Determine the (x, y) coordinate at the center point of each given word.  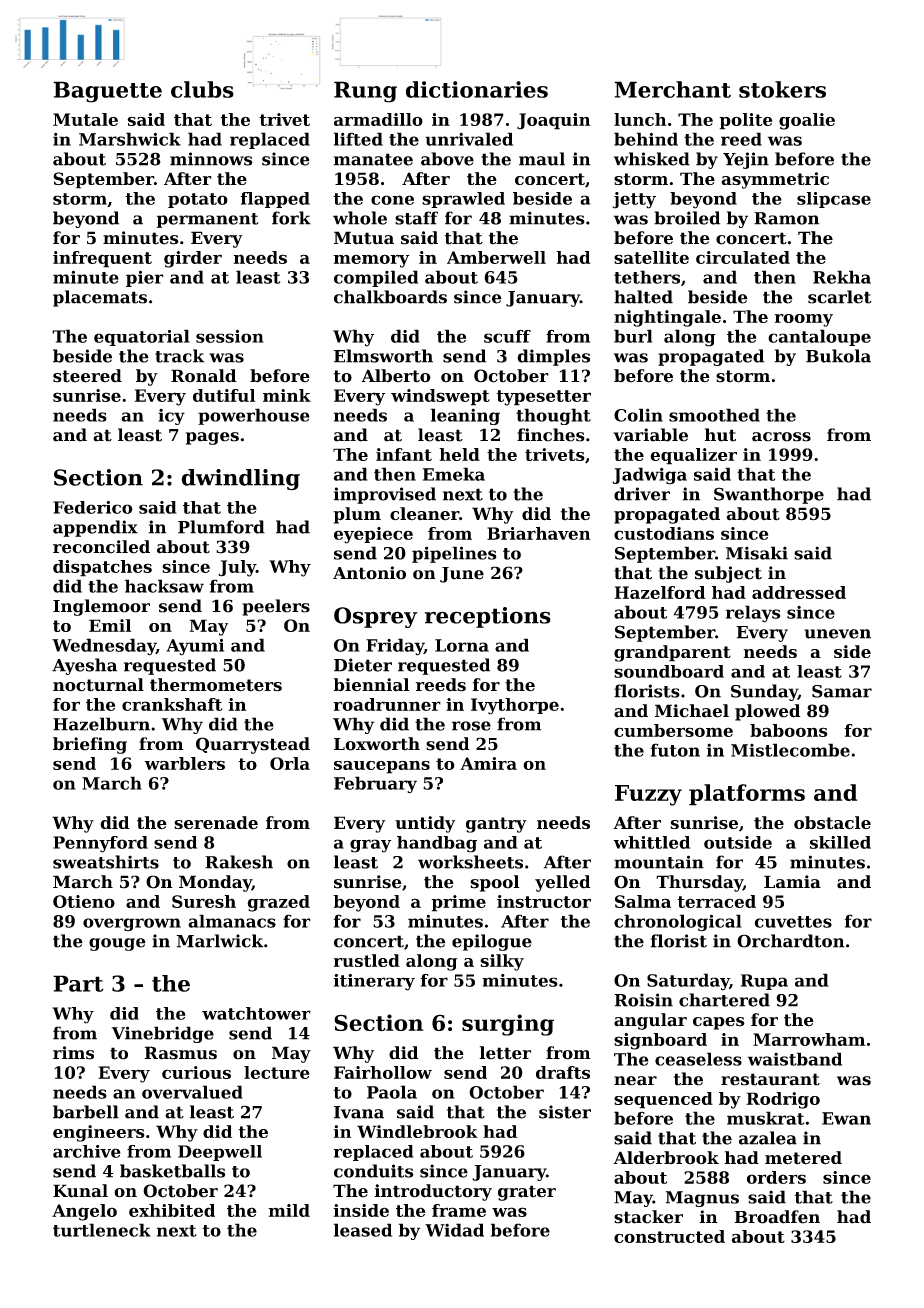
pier (145, 278)
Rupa (764, 982)
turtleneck (102, 1230)
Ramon (786, 218)
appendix (95, 528)
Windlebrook (417, 1131)
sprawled (463, 200)
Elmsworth (383, 356)
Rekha (842, 277)
